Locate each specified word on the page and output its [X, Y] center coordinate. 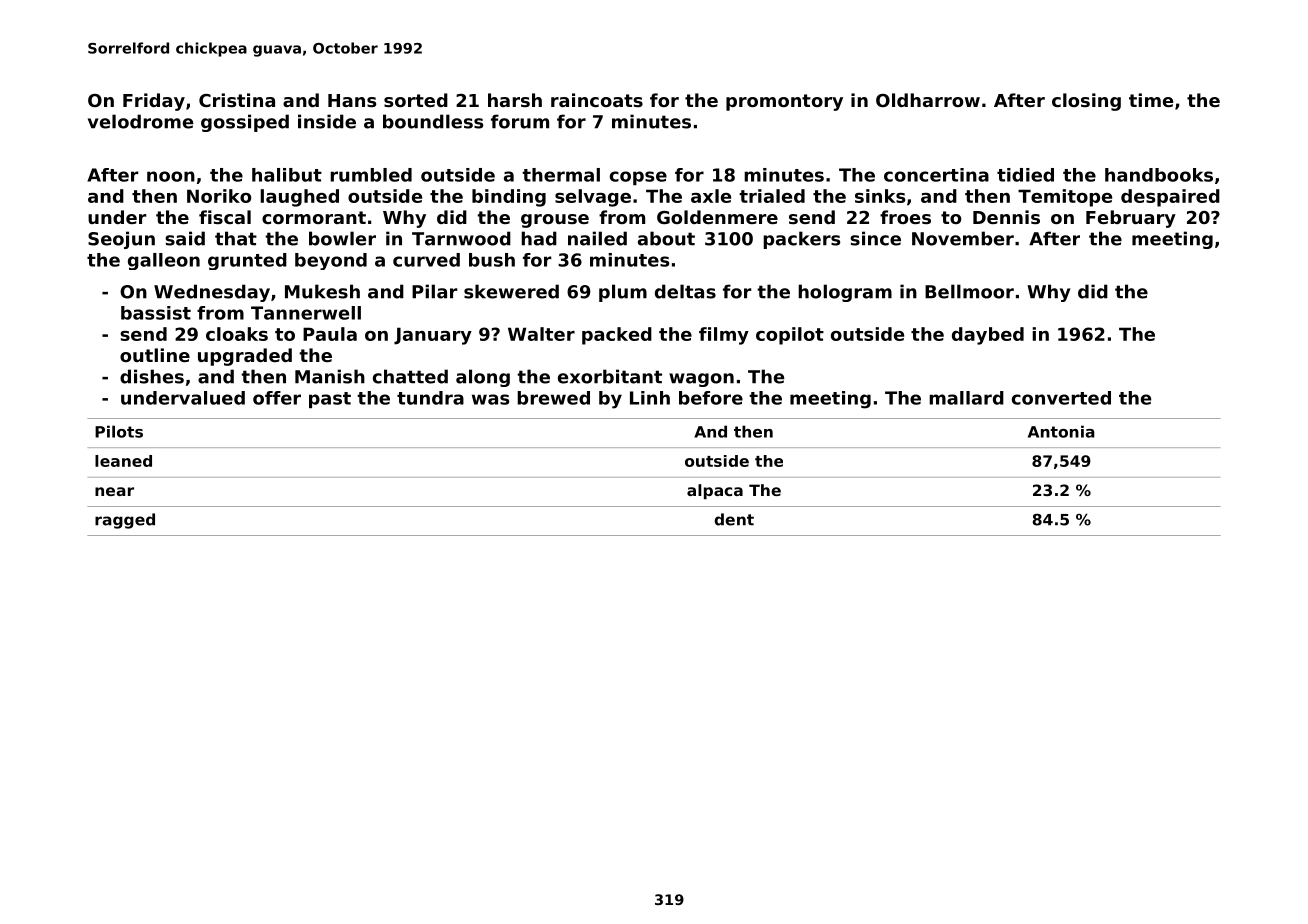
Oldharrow [928, 100]
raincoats [597, 100]
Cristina [237, 100]
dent [734, 519]
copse [638, 178]
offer [277, 398]
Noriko [219, 196]
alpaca [715, 491]
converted [1061, 398]
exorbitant [610, 376]
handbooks [1159, 175]
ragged [125, 521]
